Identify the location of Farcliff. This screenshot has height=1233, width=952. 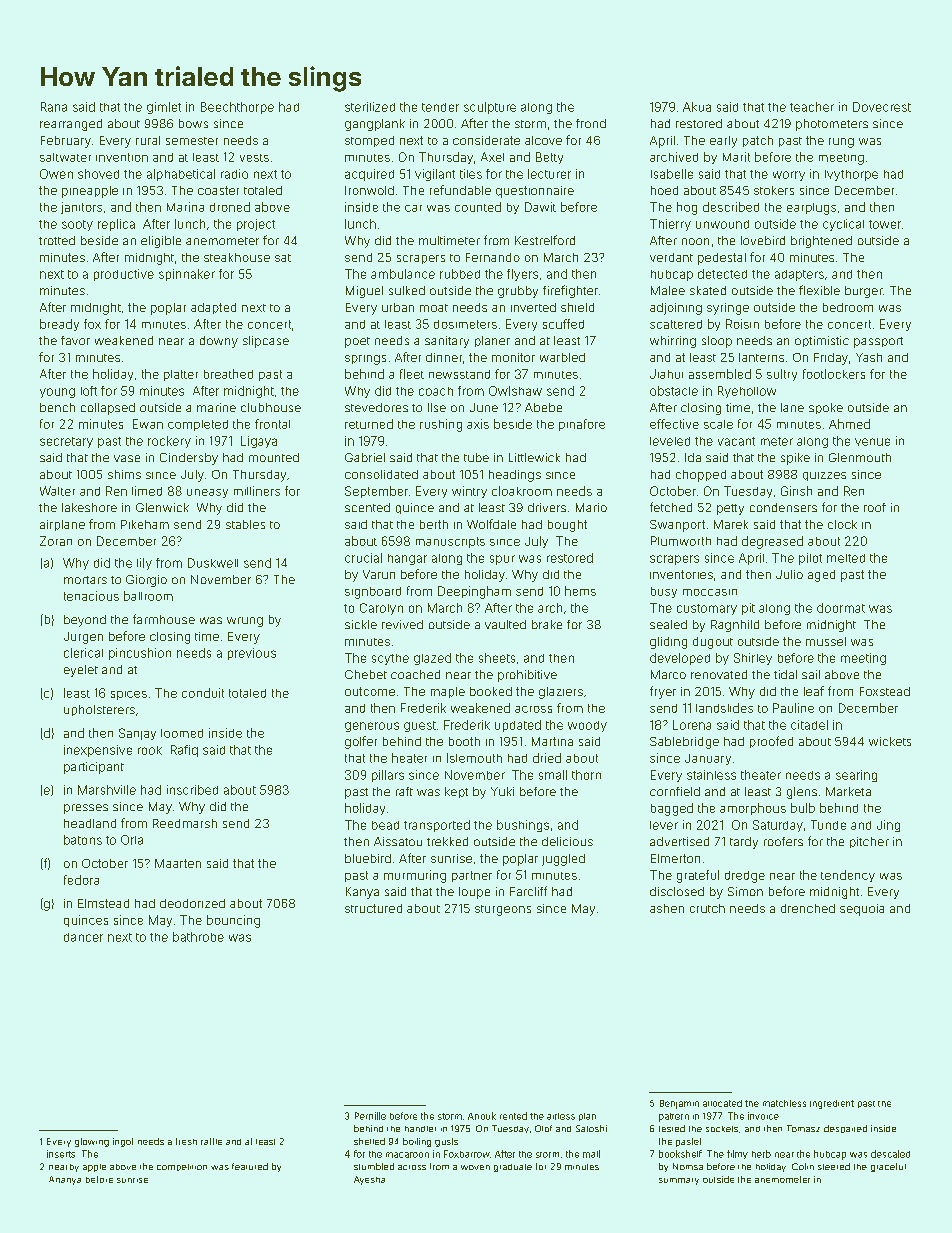
(528, 891).
